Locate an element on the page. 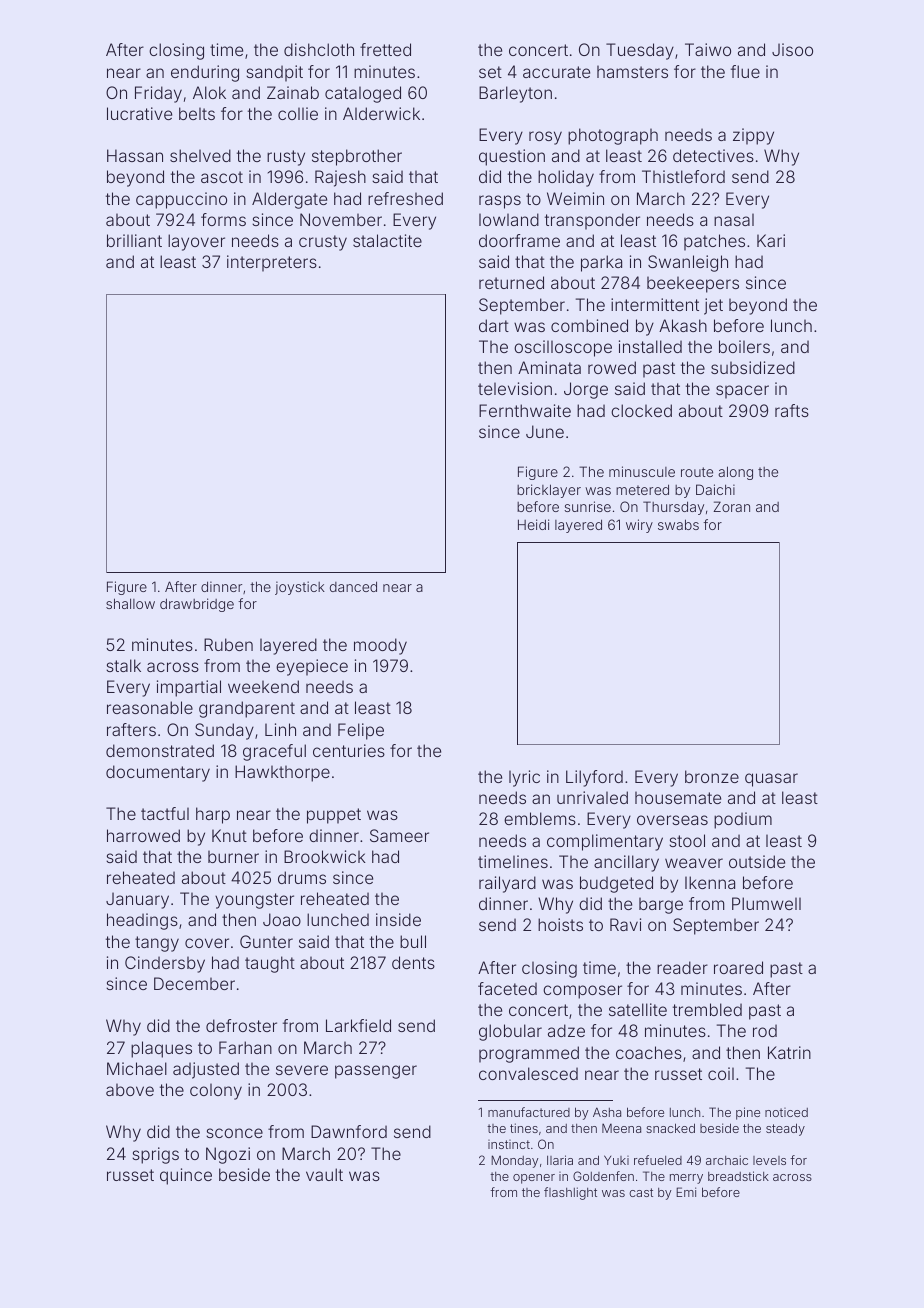 The height and width of the image is (1308, 924). bronze is located at coordinates (712, 776).
